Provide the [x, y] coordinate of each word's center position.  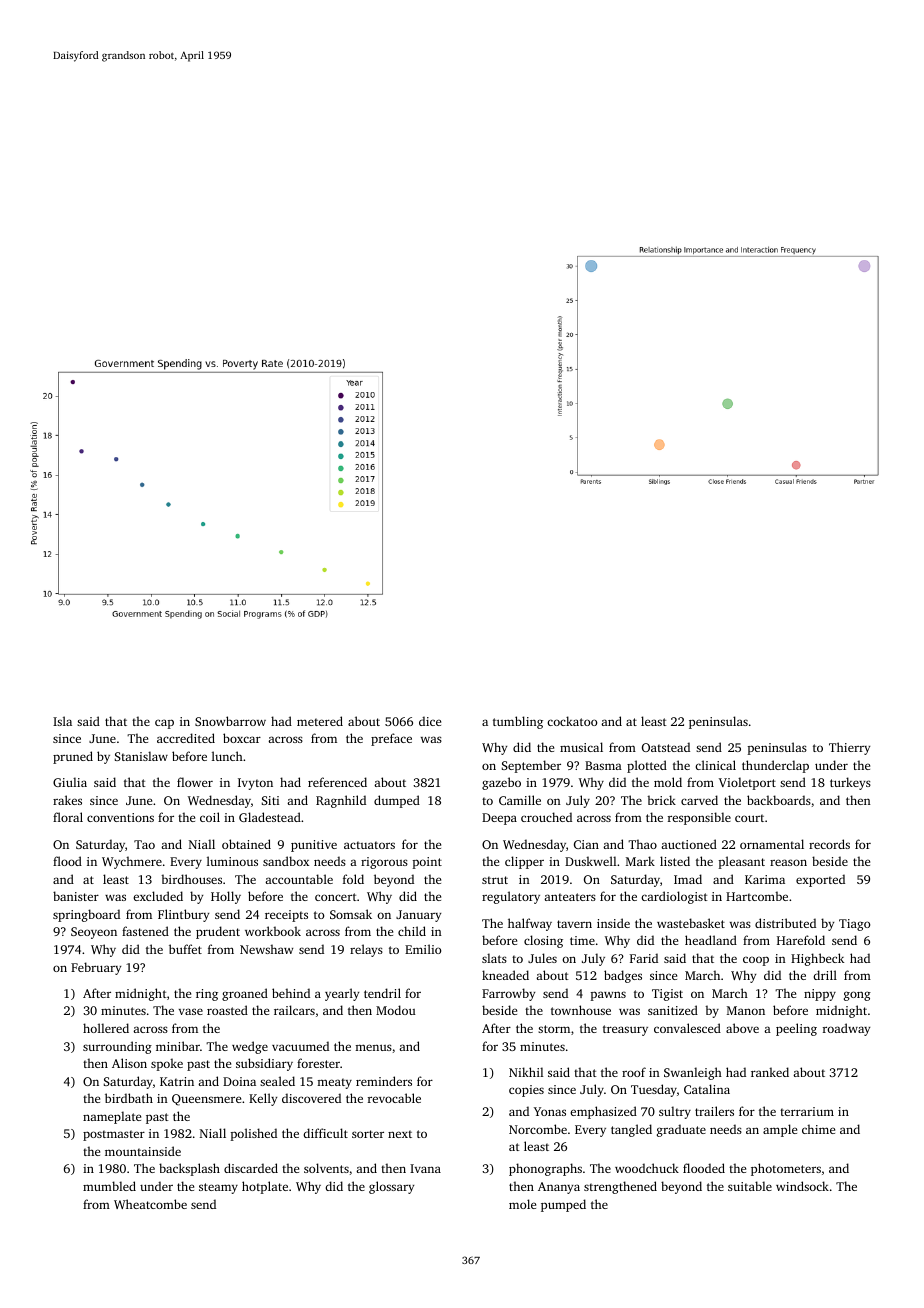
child [412, 931]
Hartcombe [757, 896]
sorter [368, 1134]
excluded [158, 896]
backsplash [189, 1169]
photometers [786, 1169]
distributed [785, 923]
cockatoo [572, 721]
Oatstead [666, 747]
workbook [273, 931]
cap [164, 724]
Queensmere [206, 1100]
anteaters [570, 897]
